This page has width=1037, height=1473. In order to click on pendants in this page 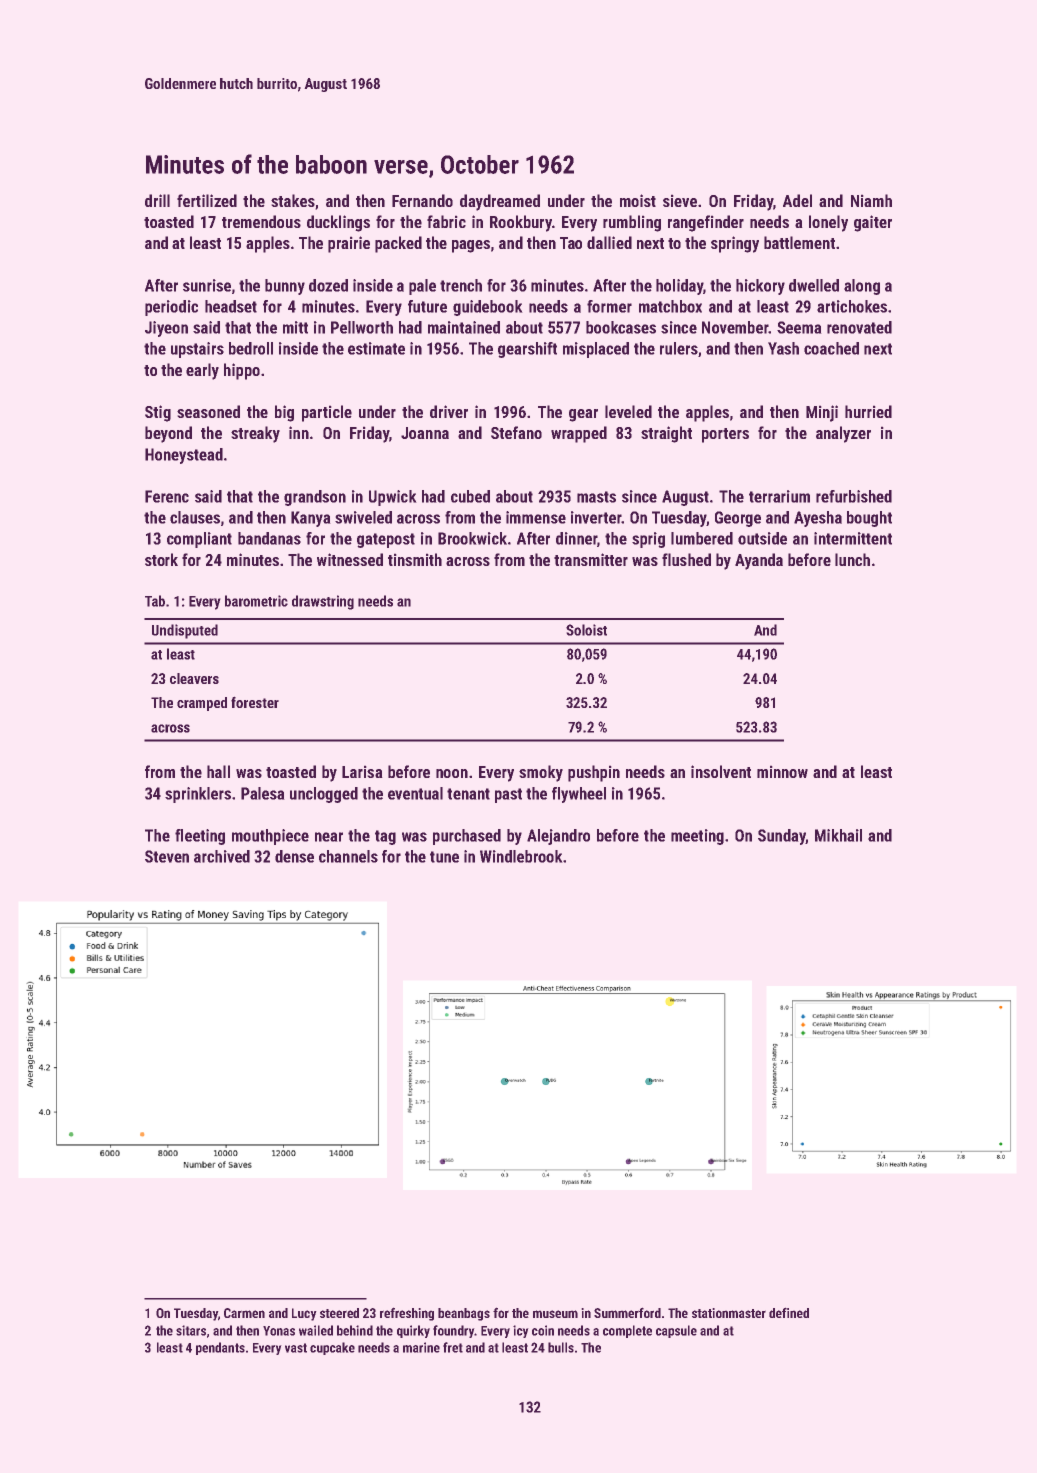, I will do `click(220, 1348)`.
